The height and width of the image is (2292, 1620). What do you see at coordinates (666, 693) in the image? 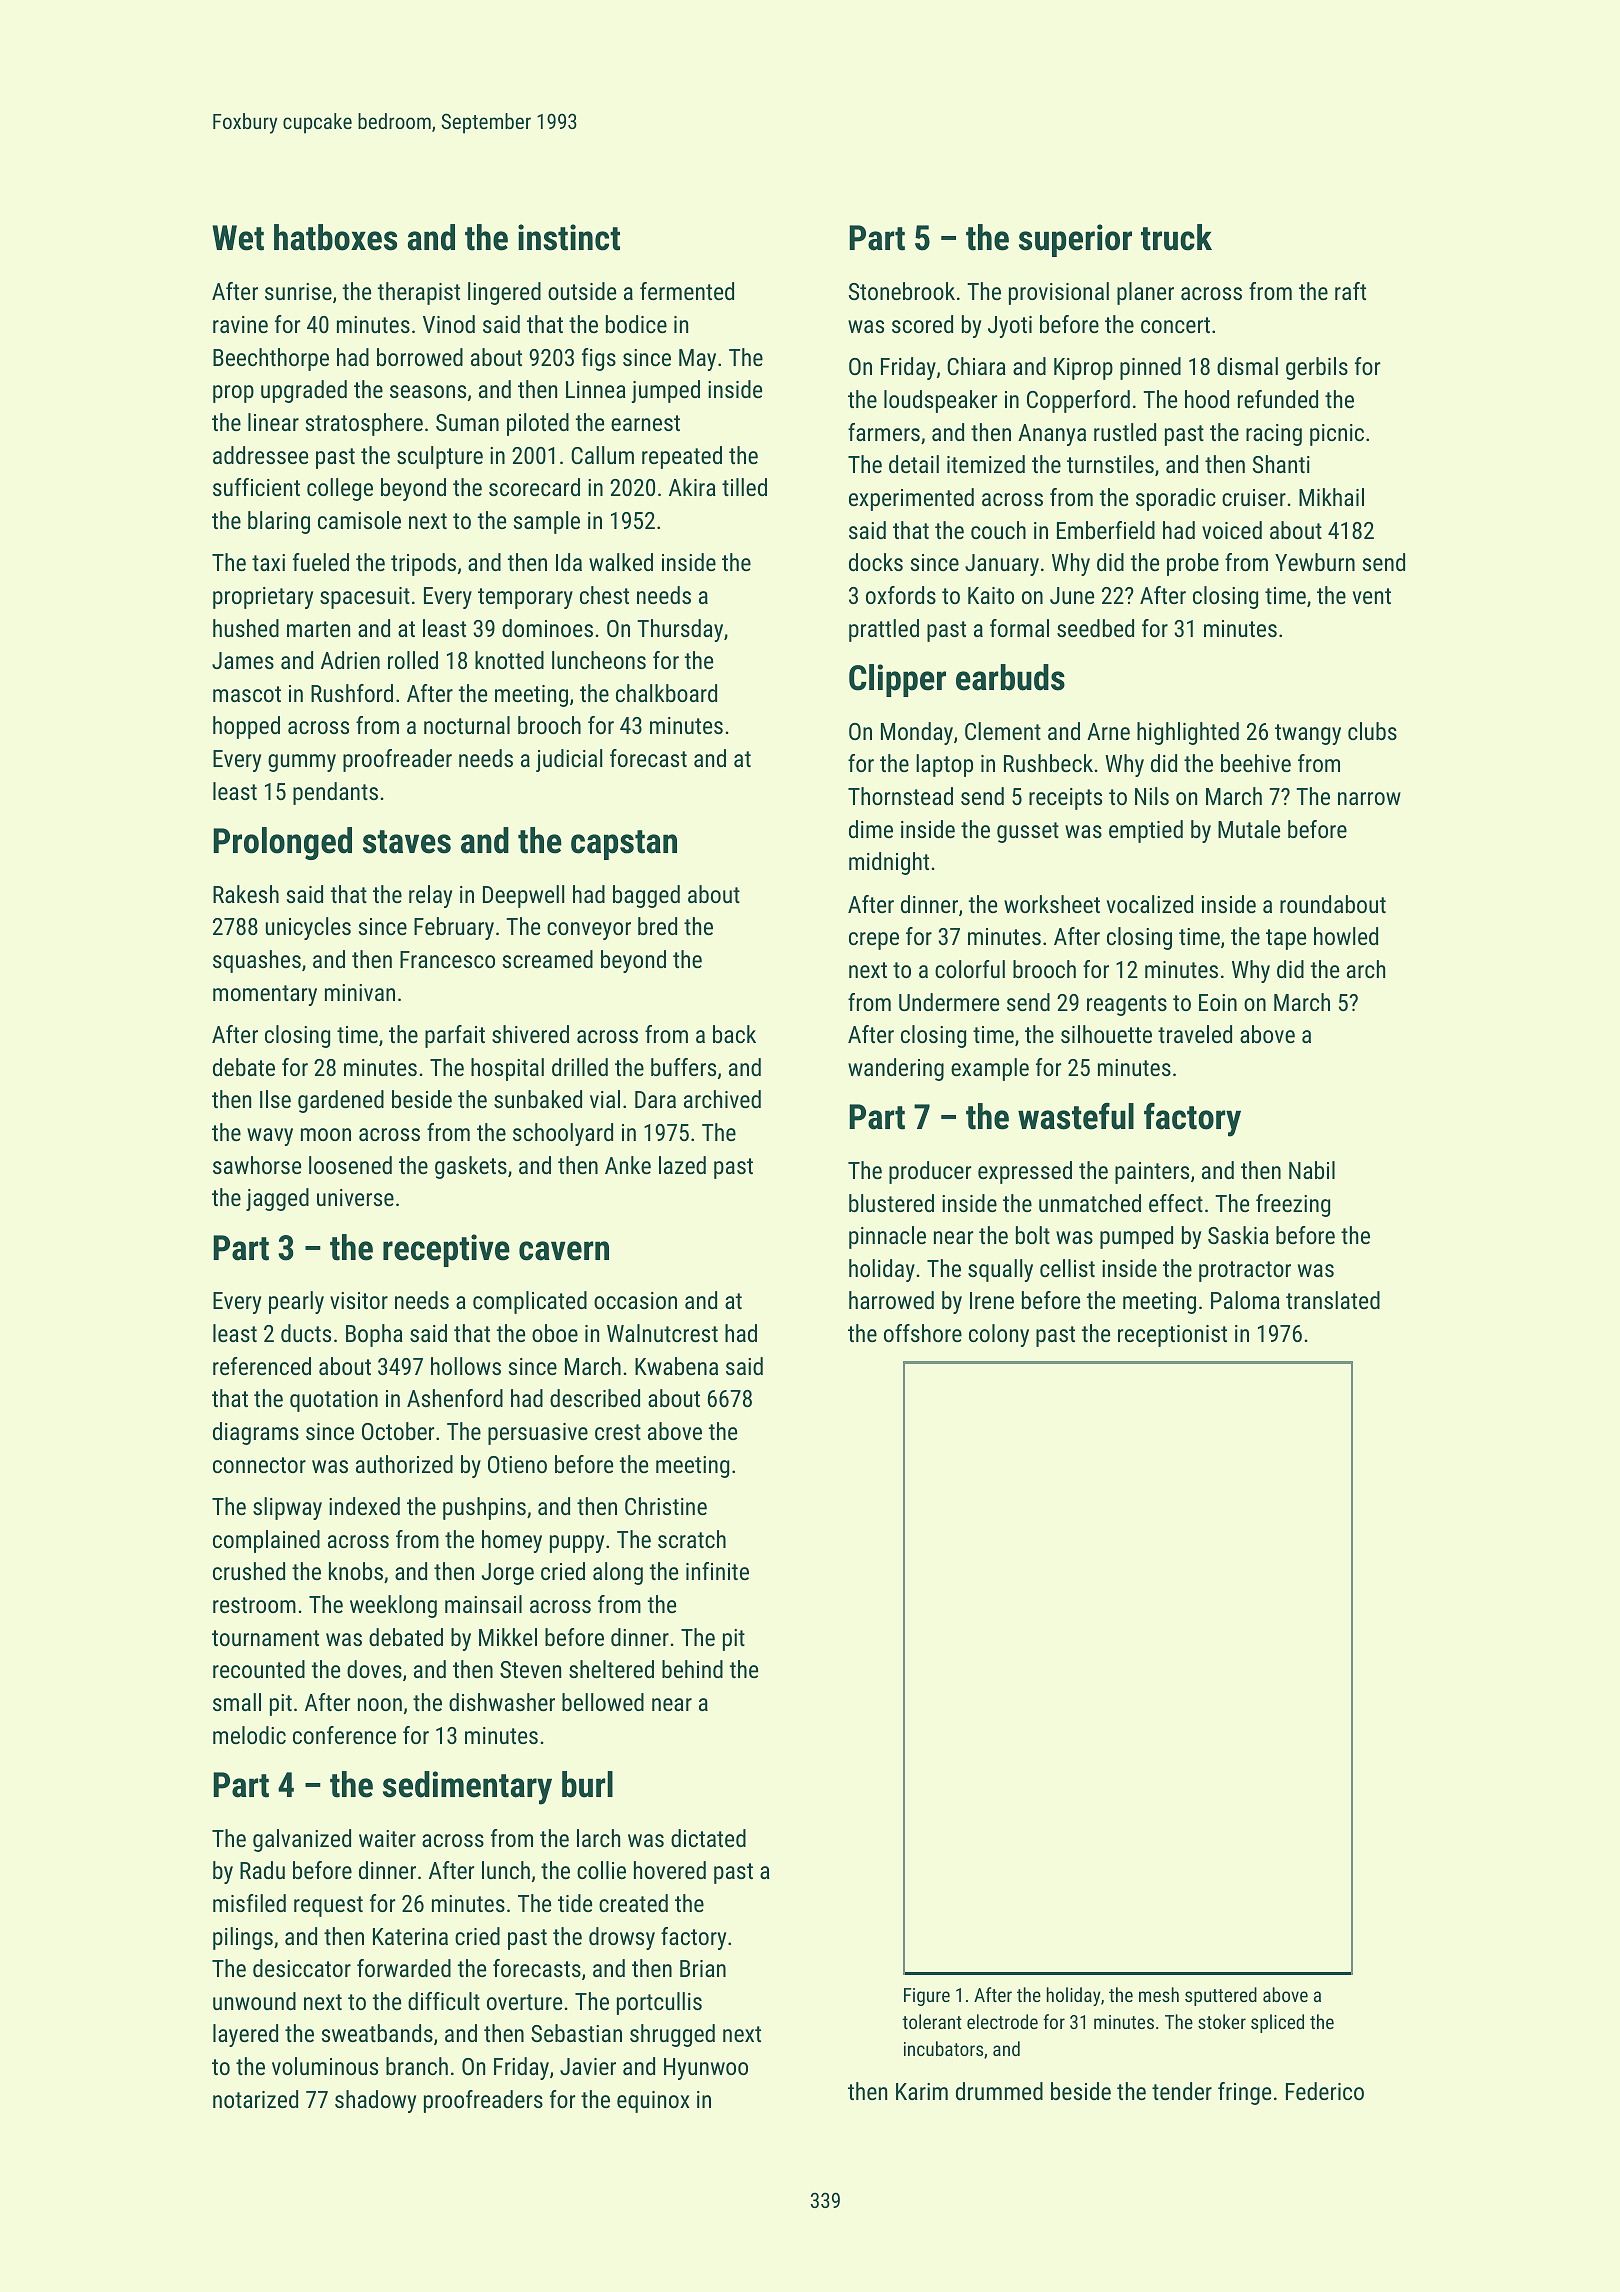
I see `chalkboard` at bounding box center [666, 693].
